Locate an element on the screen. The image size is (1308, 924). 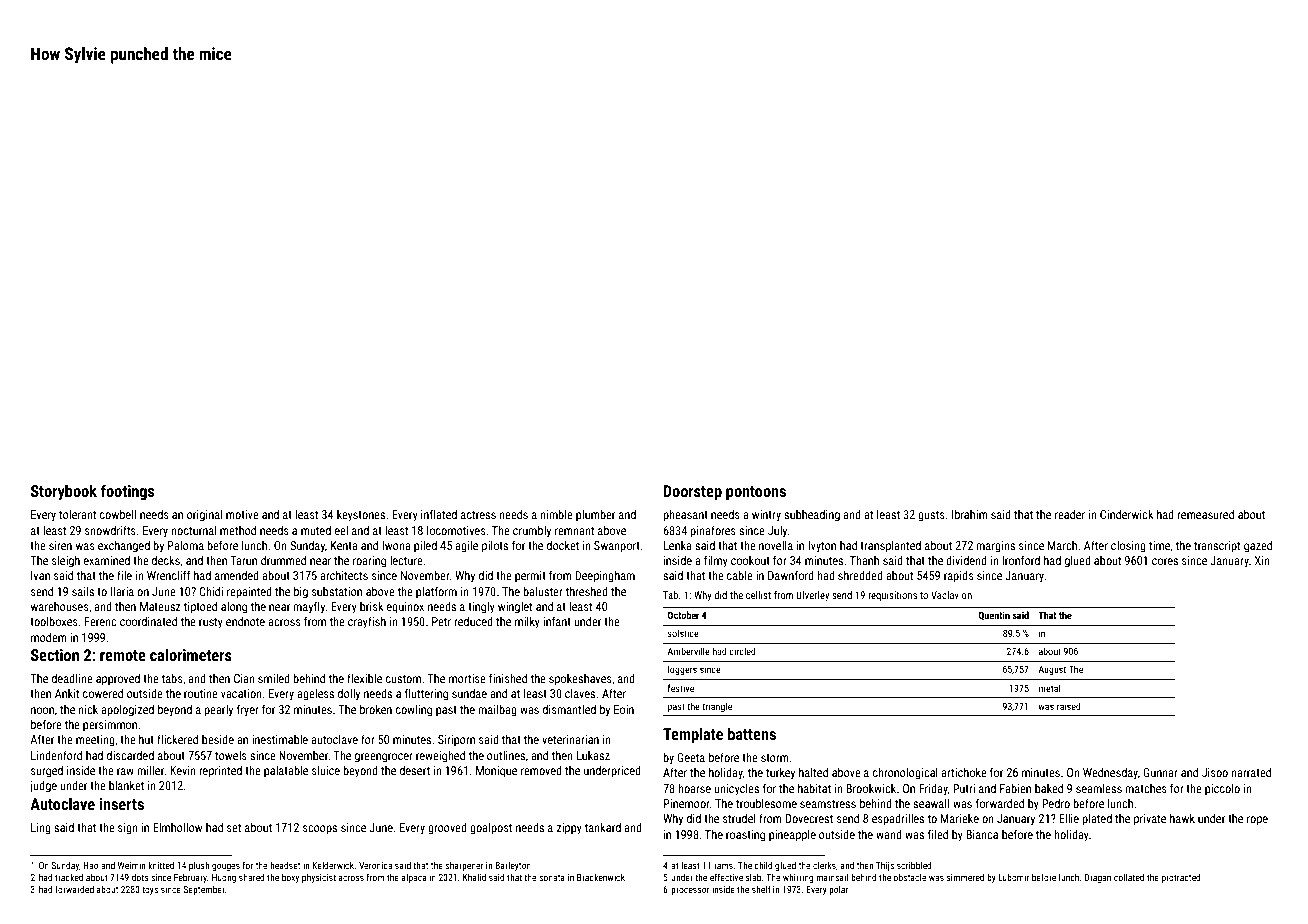
Ulverley is located at coordinates (812, 596).
